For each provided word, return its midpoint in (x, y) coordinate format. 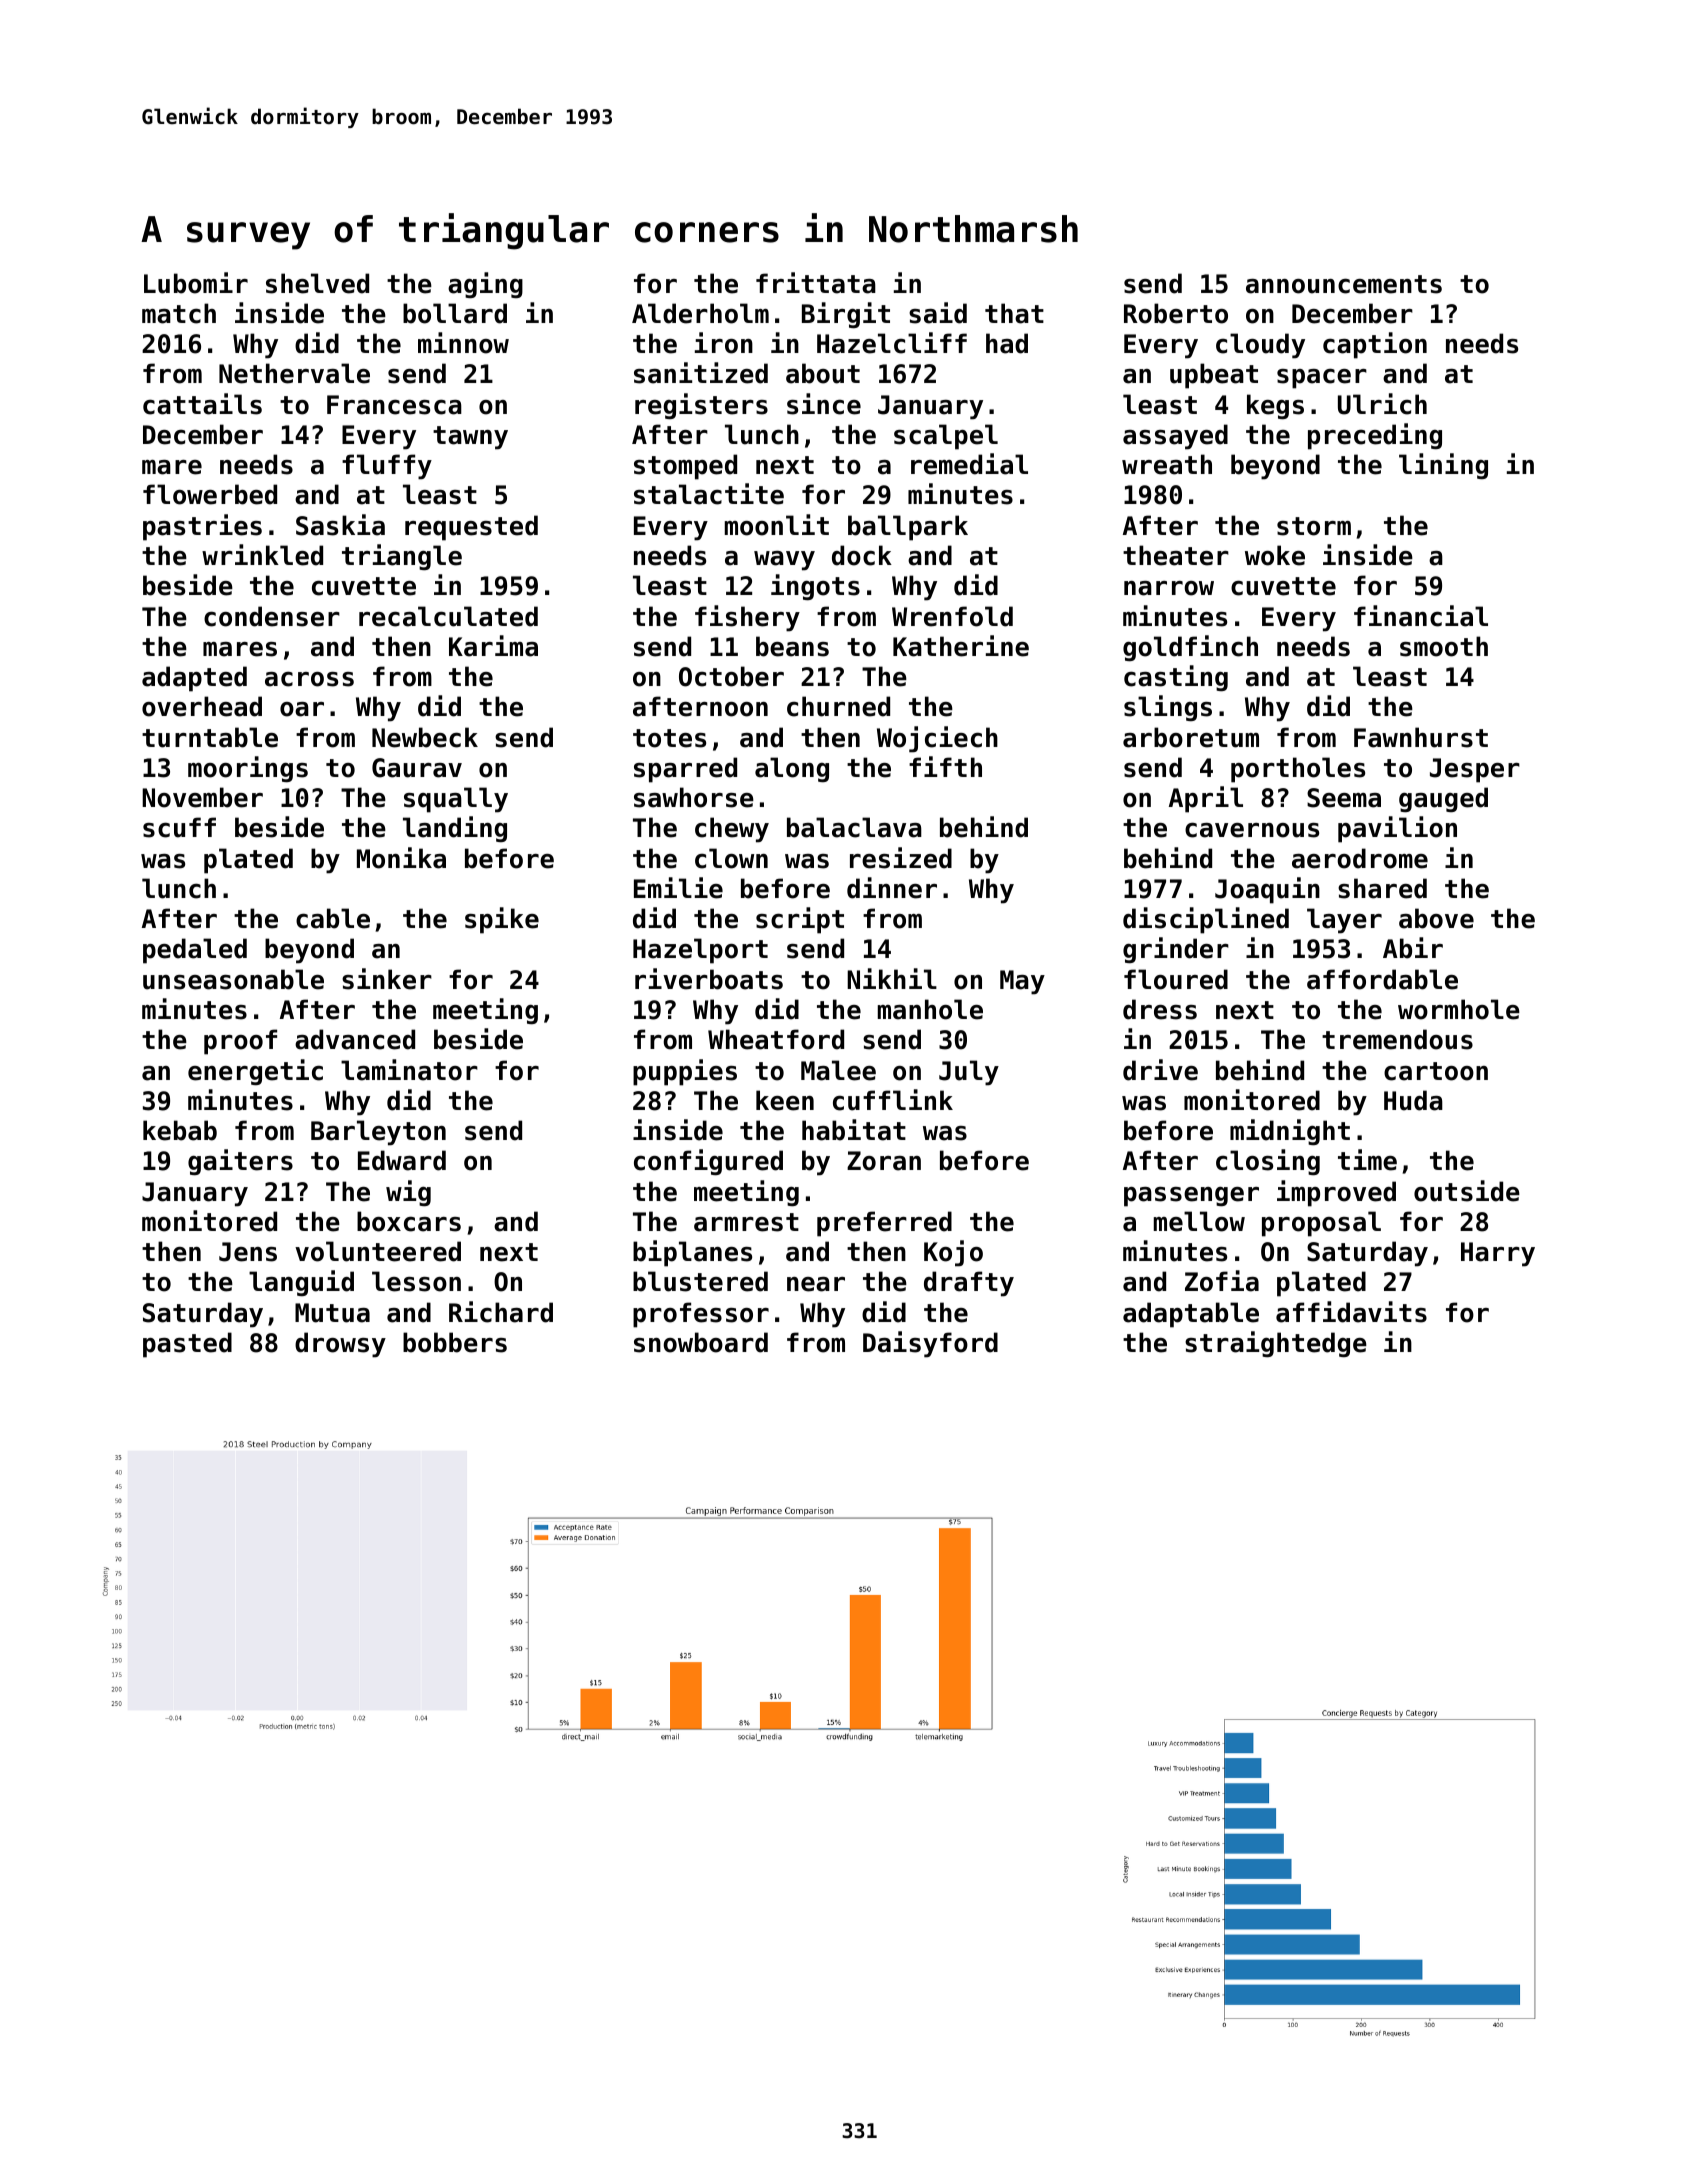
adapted (194, 679)
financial (1421, 616)
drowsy (340, 1345)
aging (485, 285)
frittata (816, 283)
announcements (1344, 284)
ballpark (908, 528)
